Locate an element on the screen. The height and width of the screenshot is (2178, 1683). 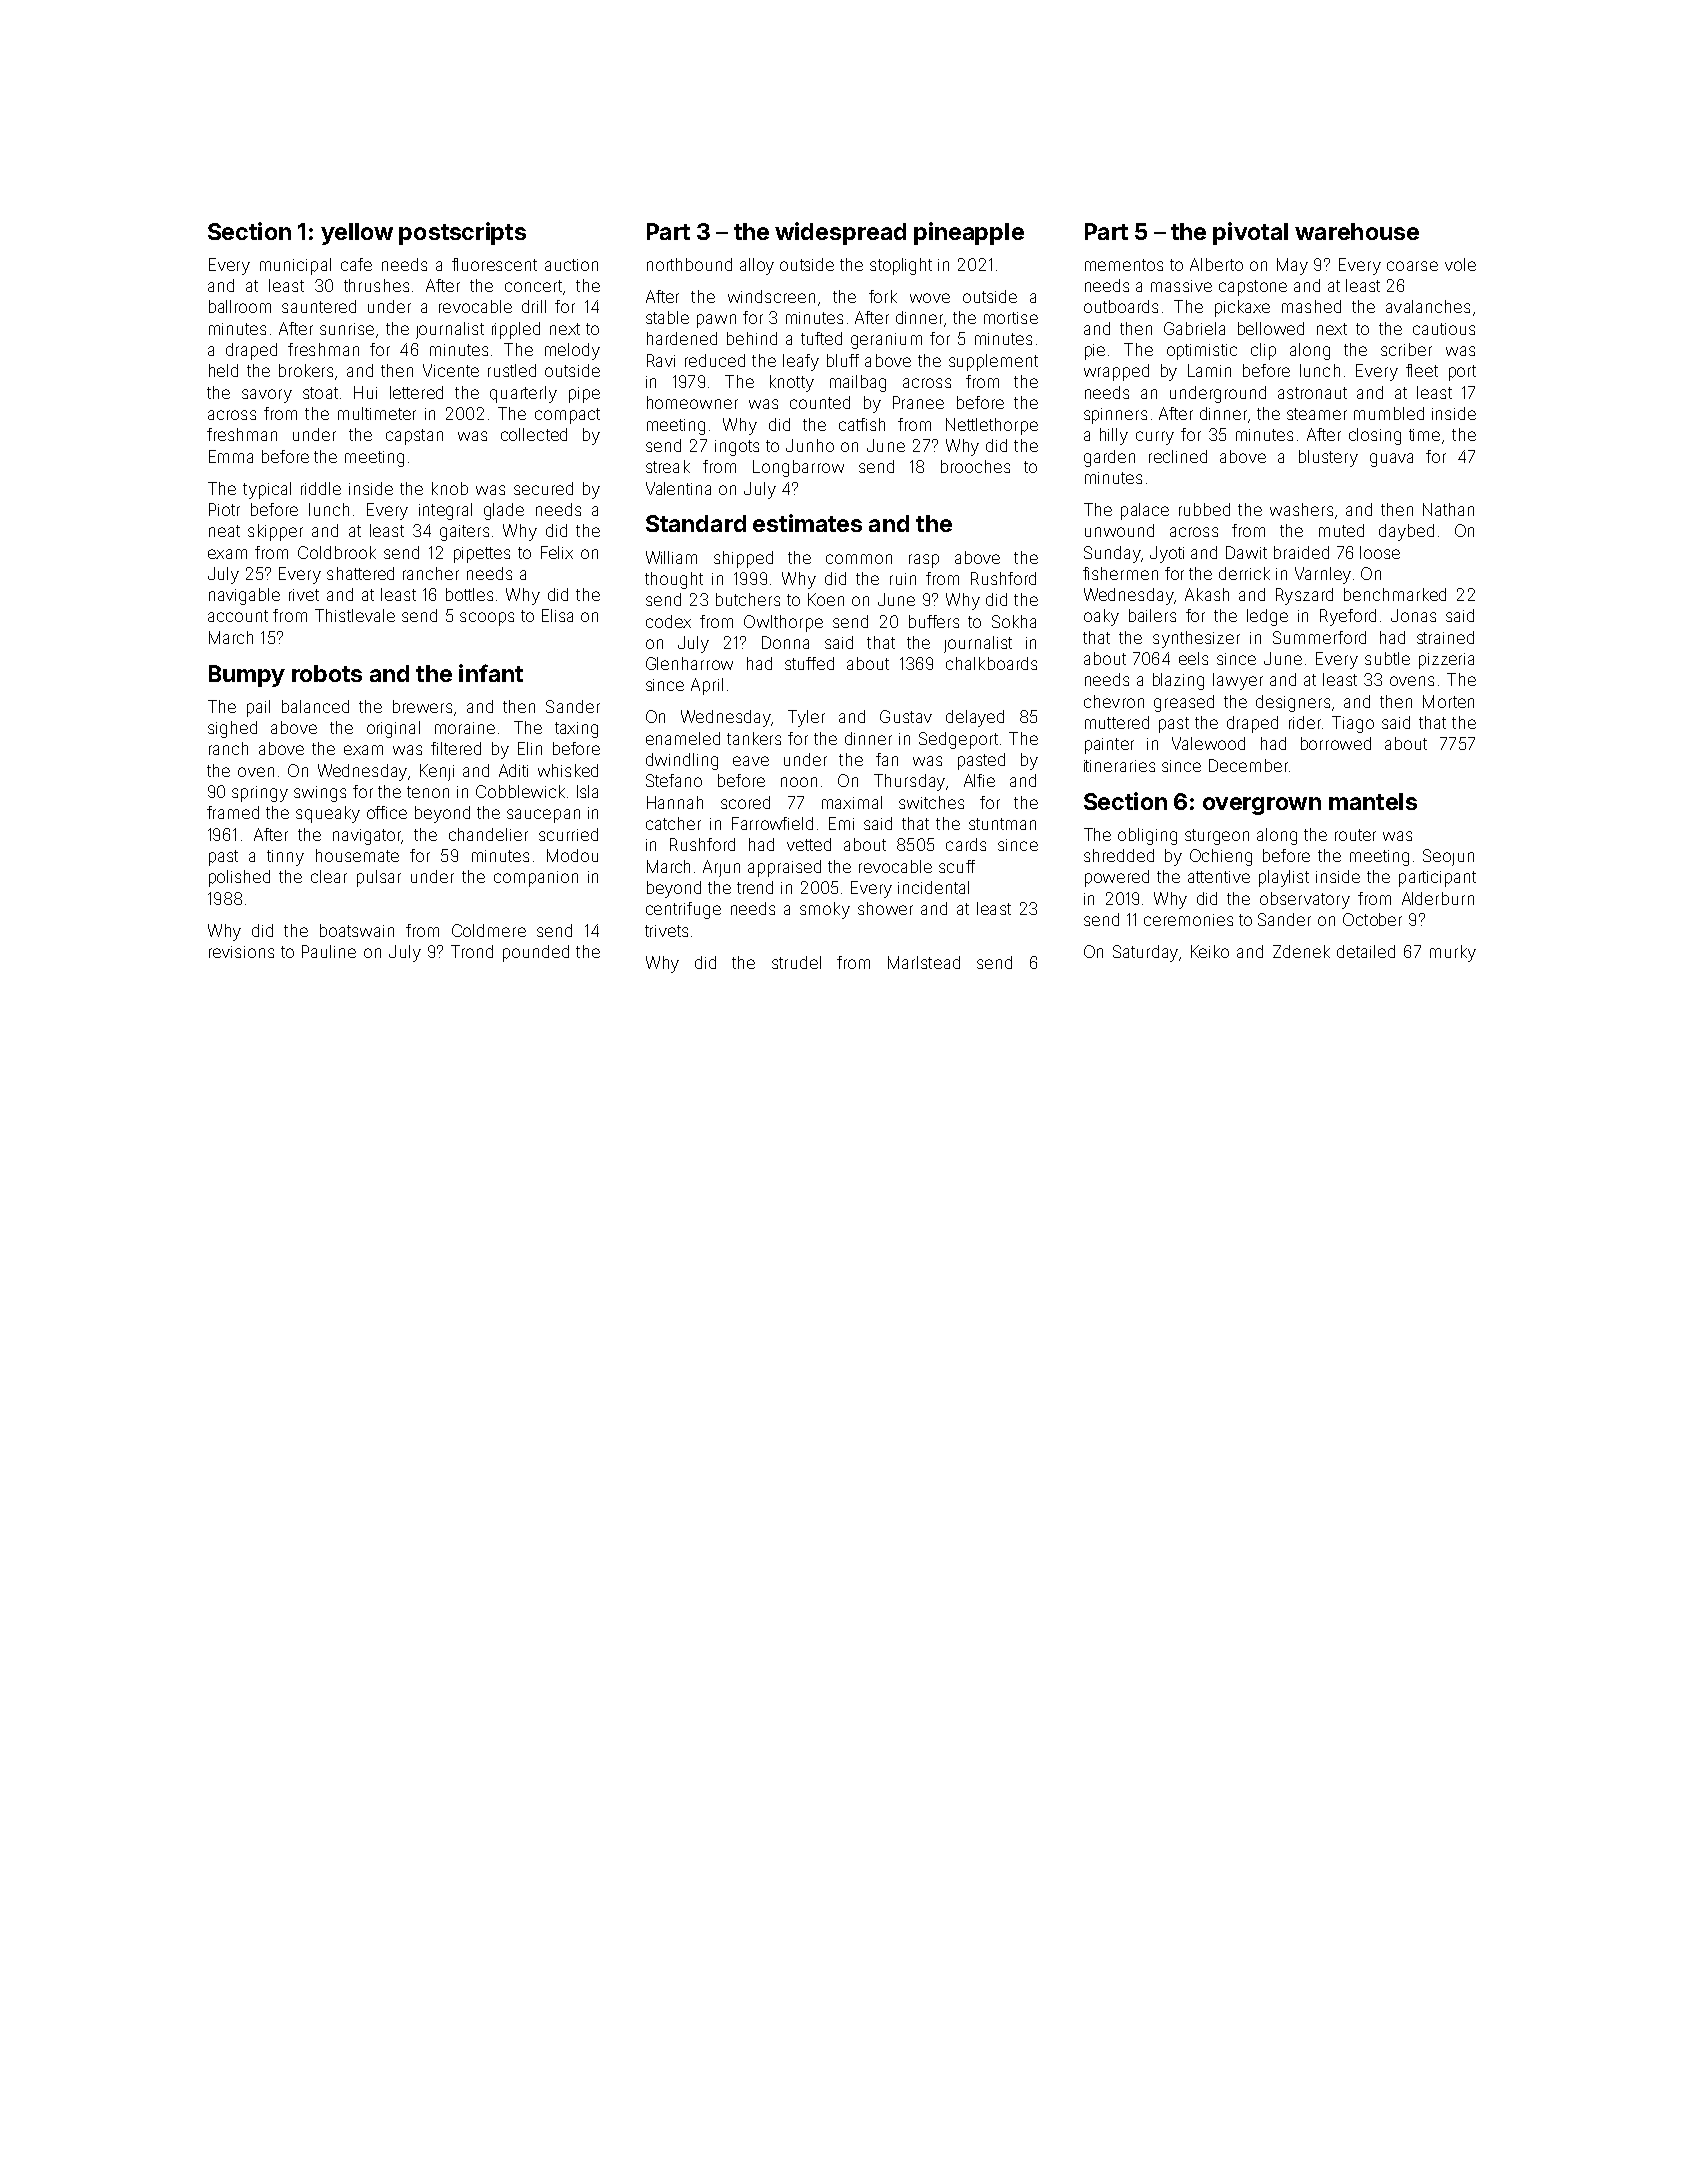
boatswain is located at coordinates (357, 930).
